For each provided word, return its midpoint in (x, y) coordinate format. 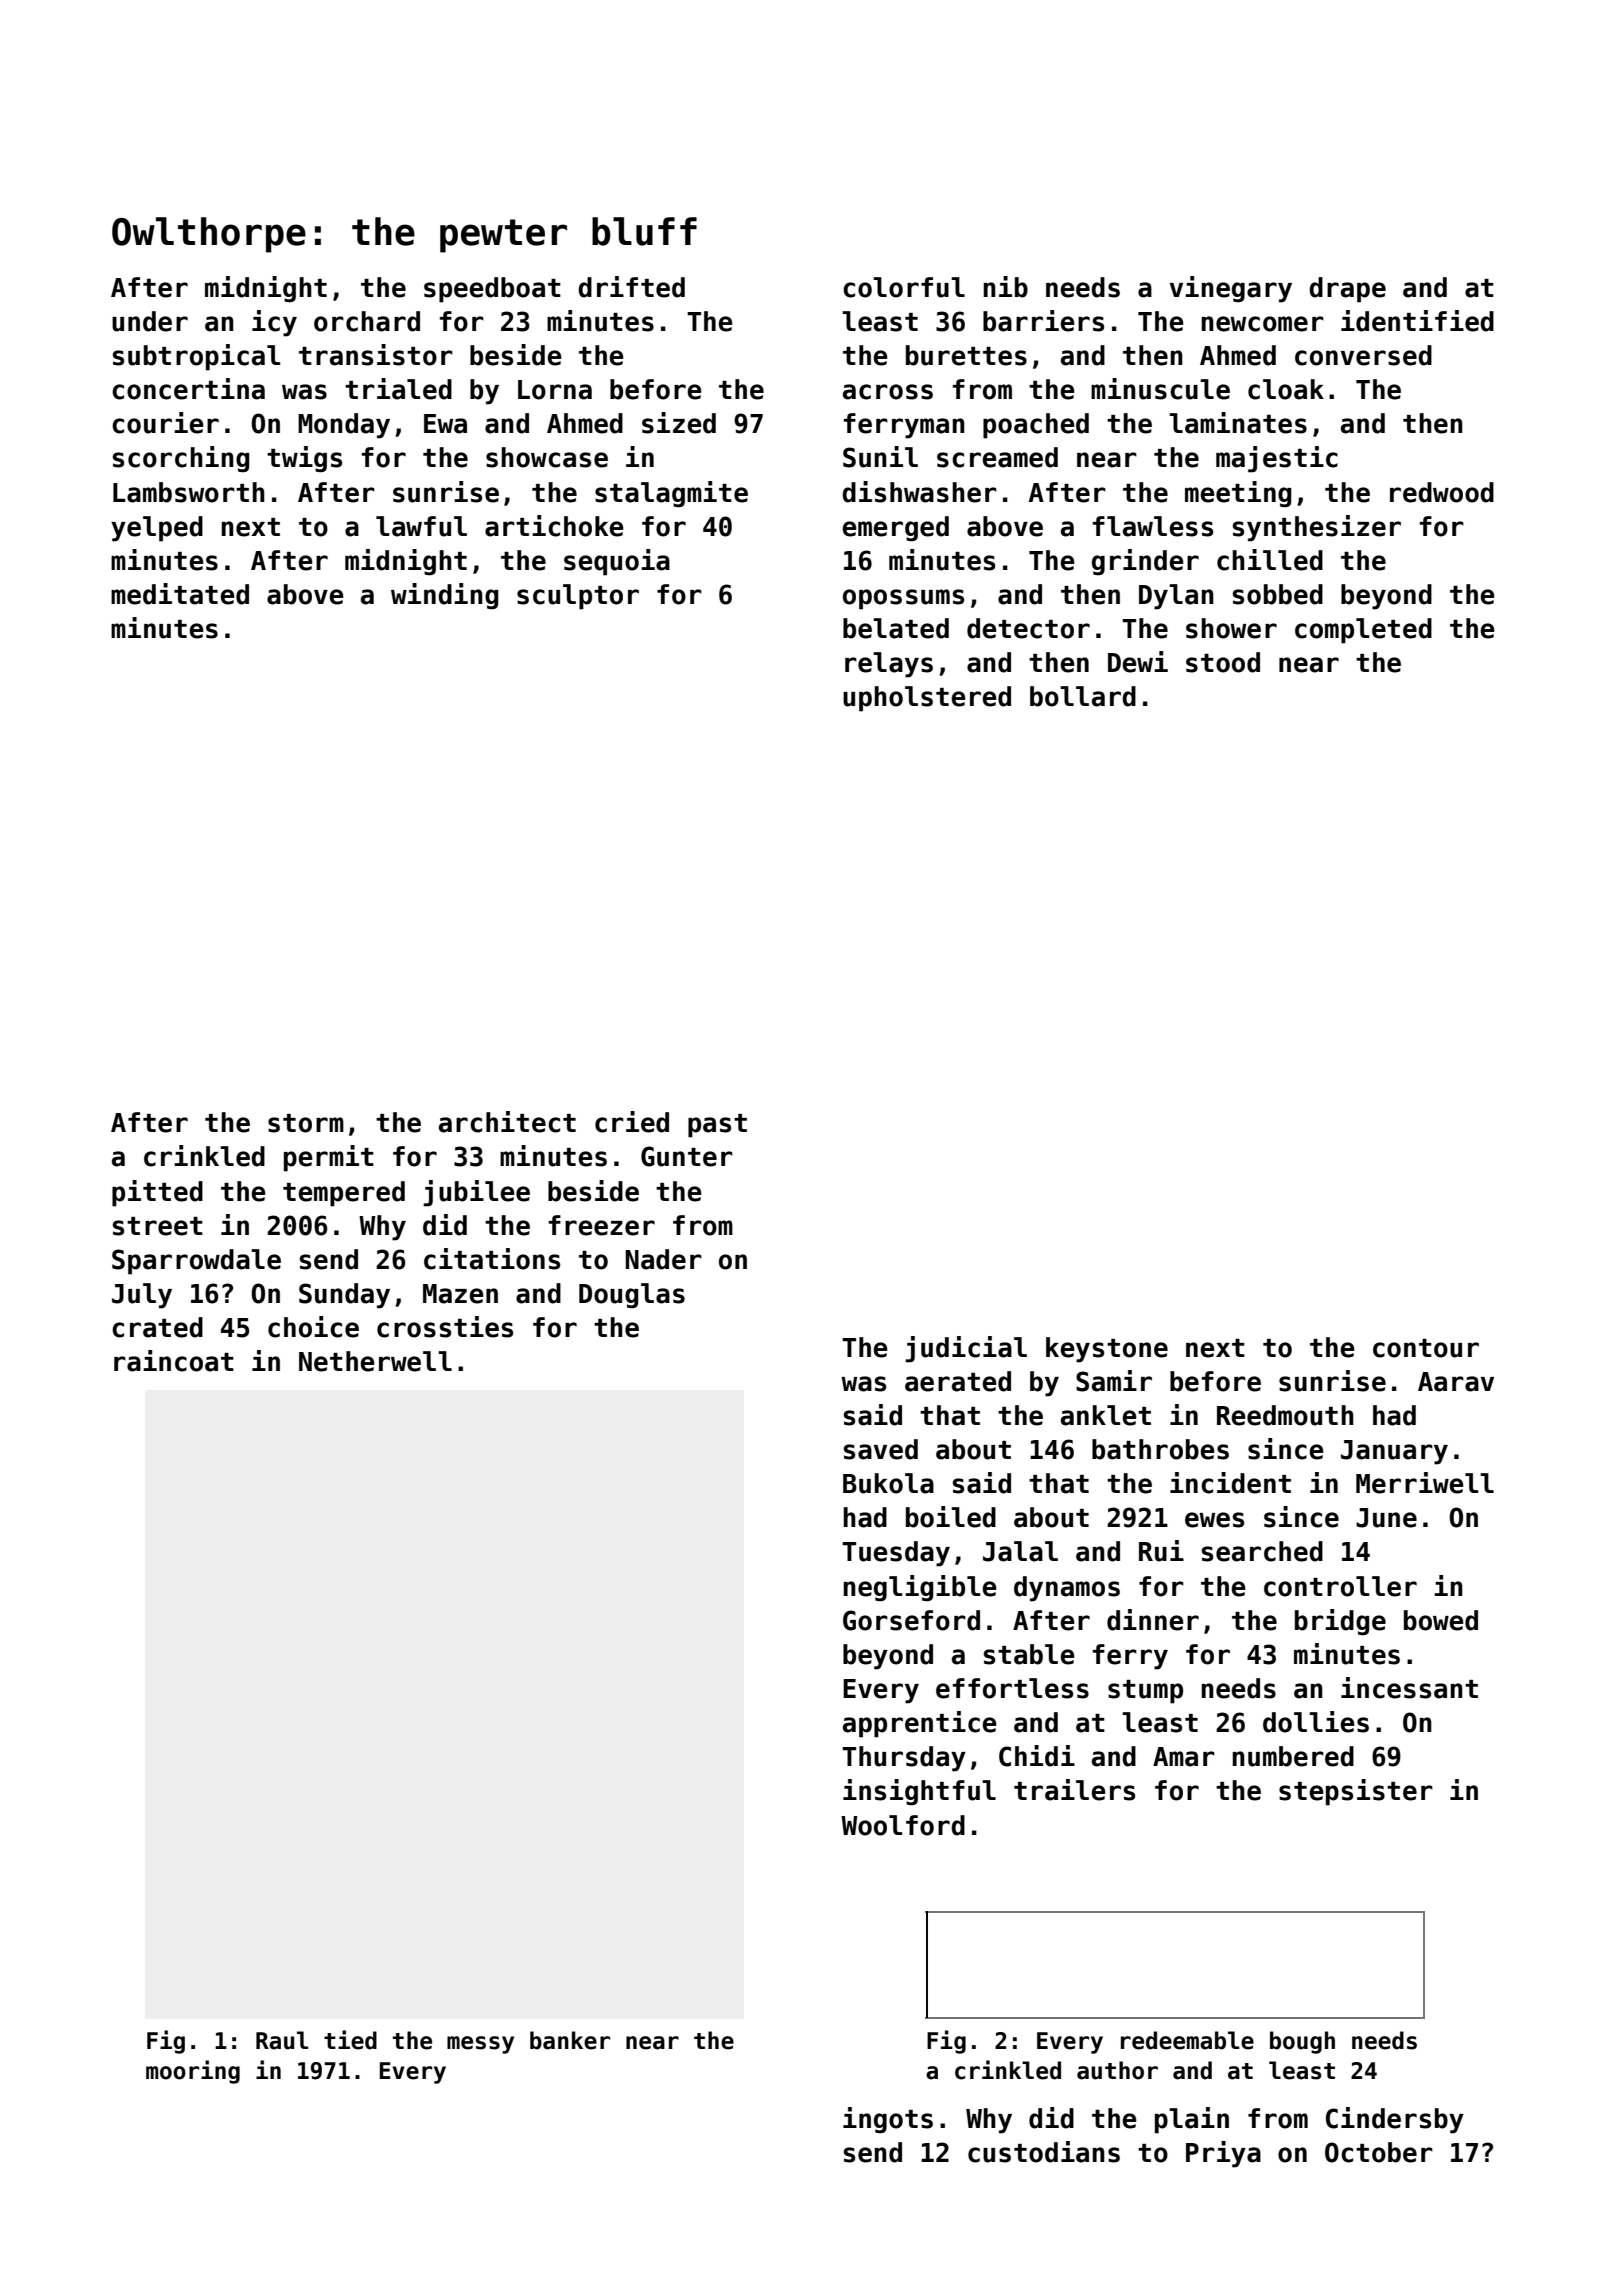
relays (889, 665)
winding (445, 596)
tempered (344, 1194)
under (150, 321)
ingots (888, 2120)
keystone (1107, 1350)
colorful (904, 287)
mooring (193, 2072)
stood (1223, 662)
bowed (1441, 1620)
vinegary (1231, 289)
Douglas (632, 1296)
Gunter (687, 1156)
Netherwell (375, 1361)
